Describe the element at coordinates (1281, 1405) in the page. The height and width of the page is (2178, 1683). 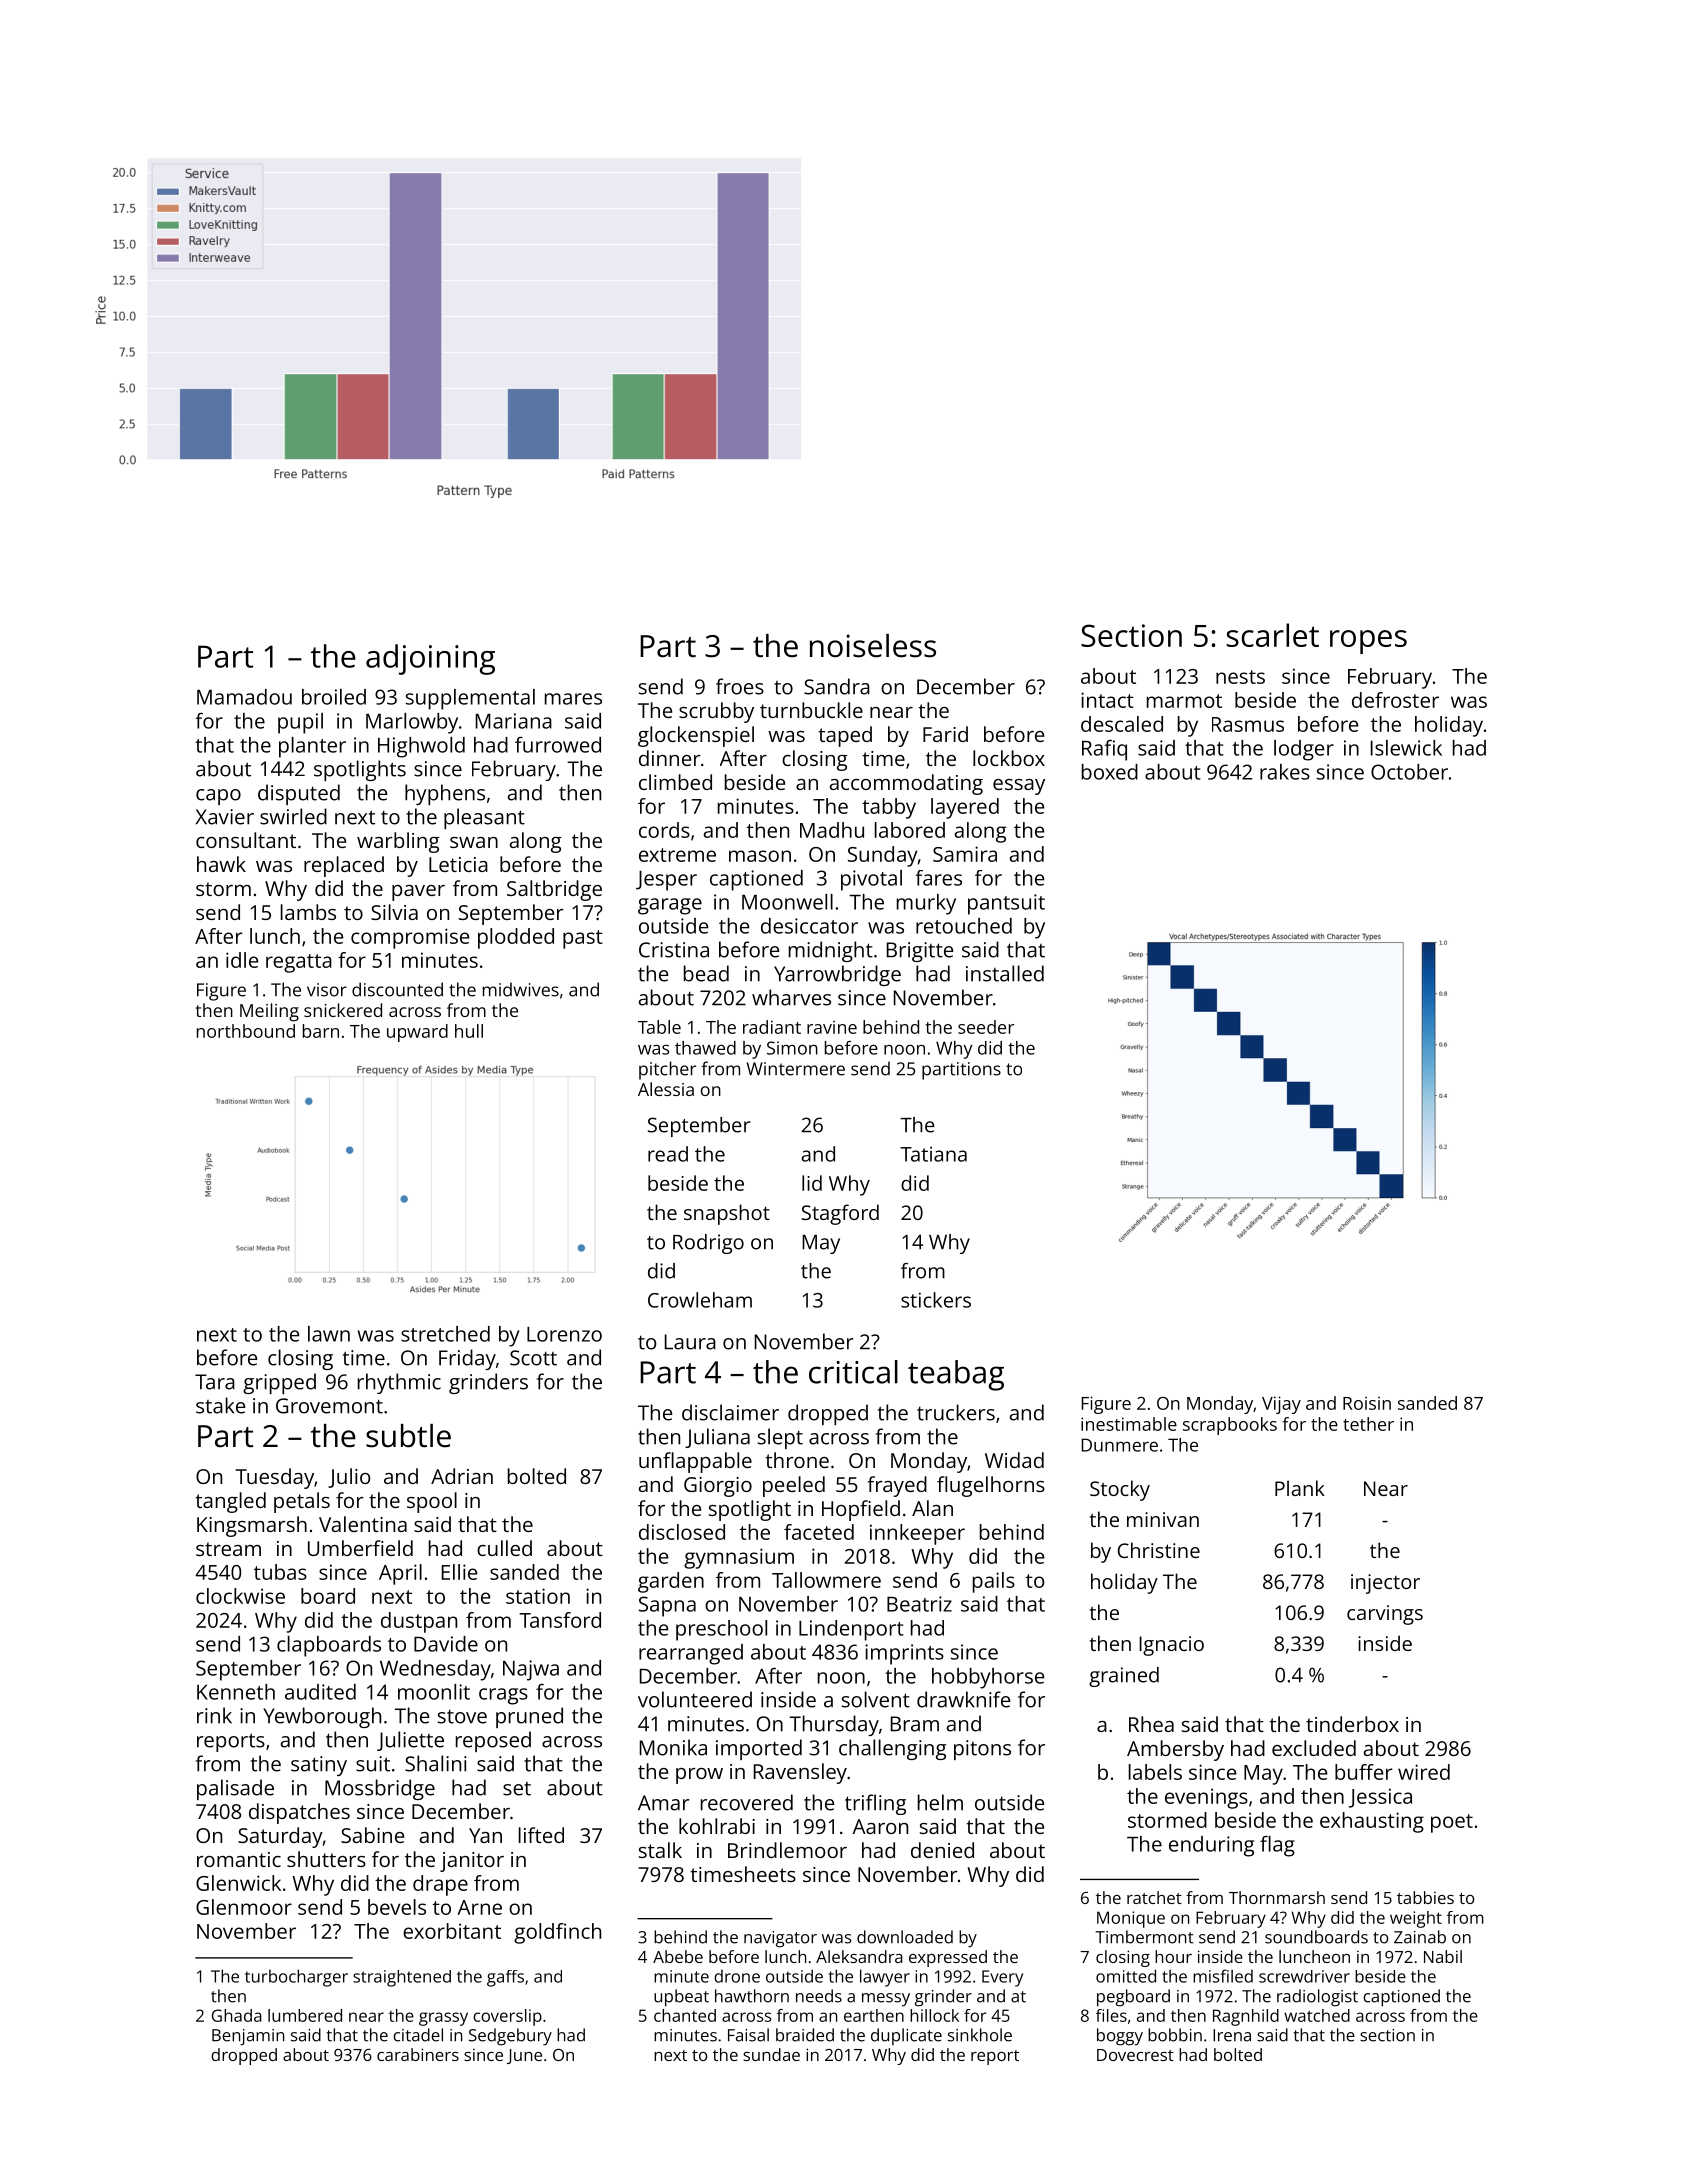
I see `Vijay` at that location.
